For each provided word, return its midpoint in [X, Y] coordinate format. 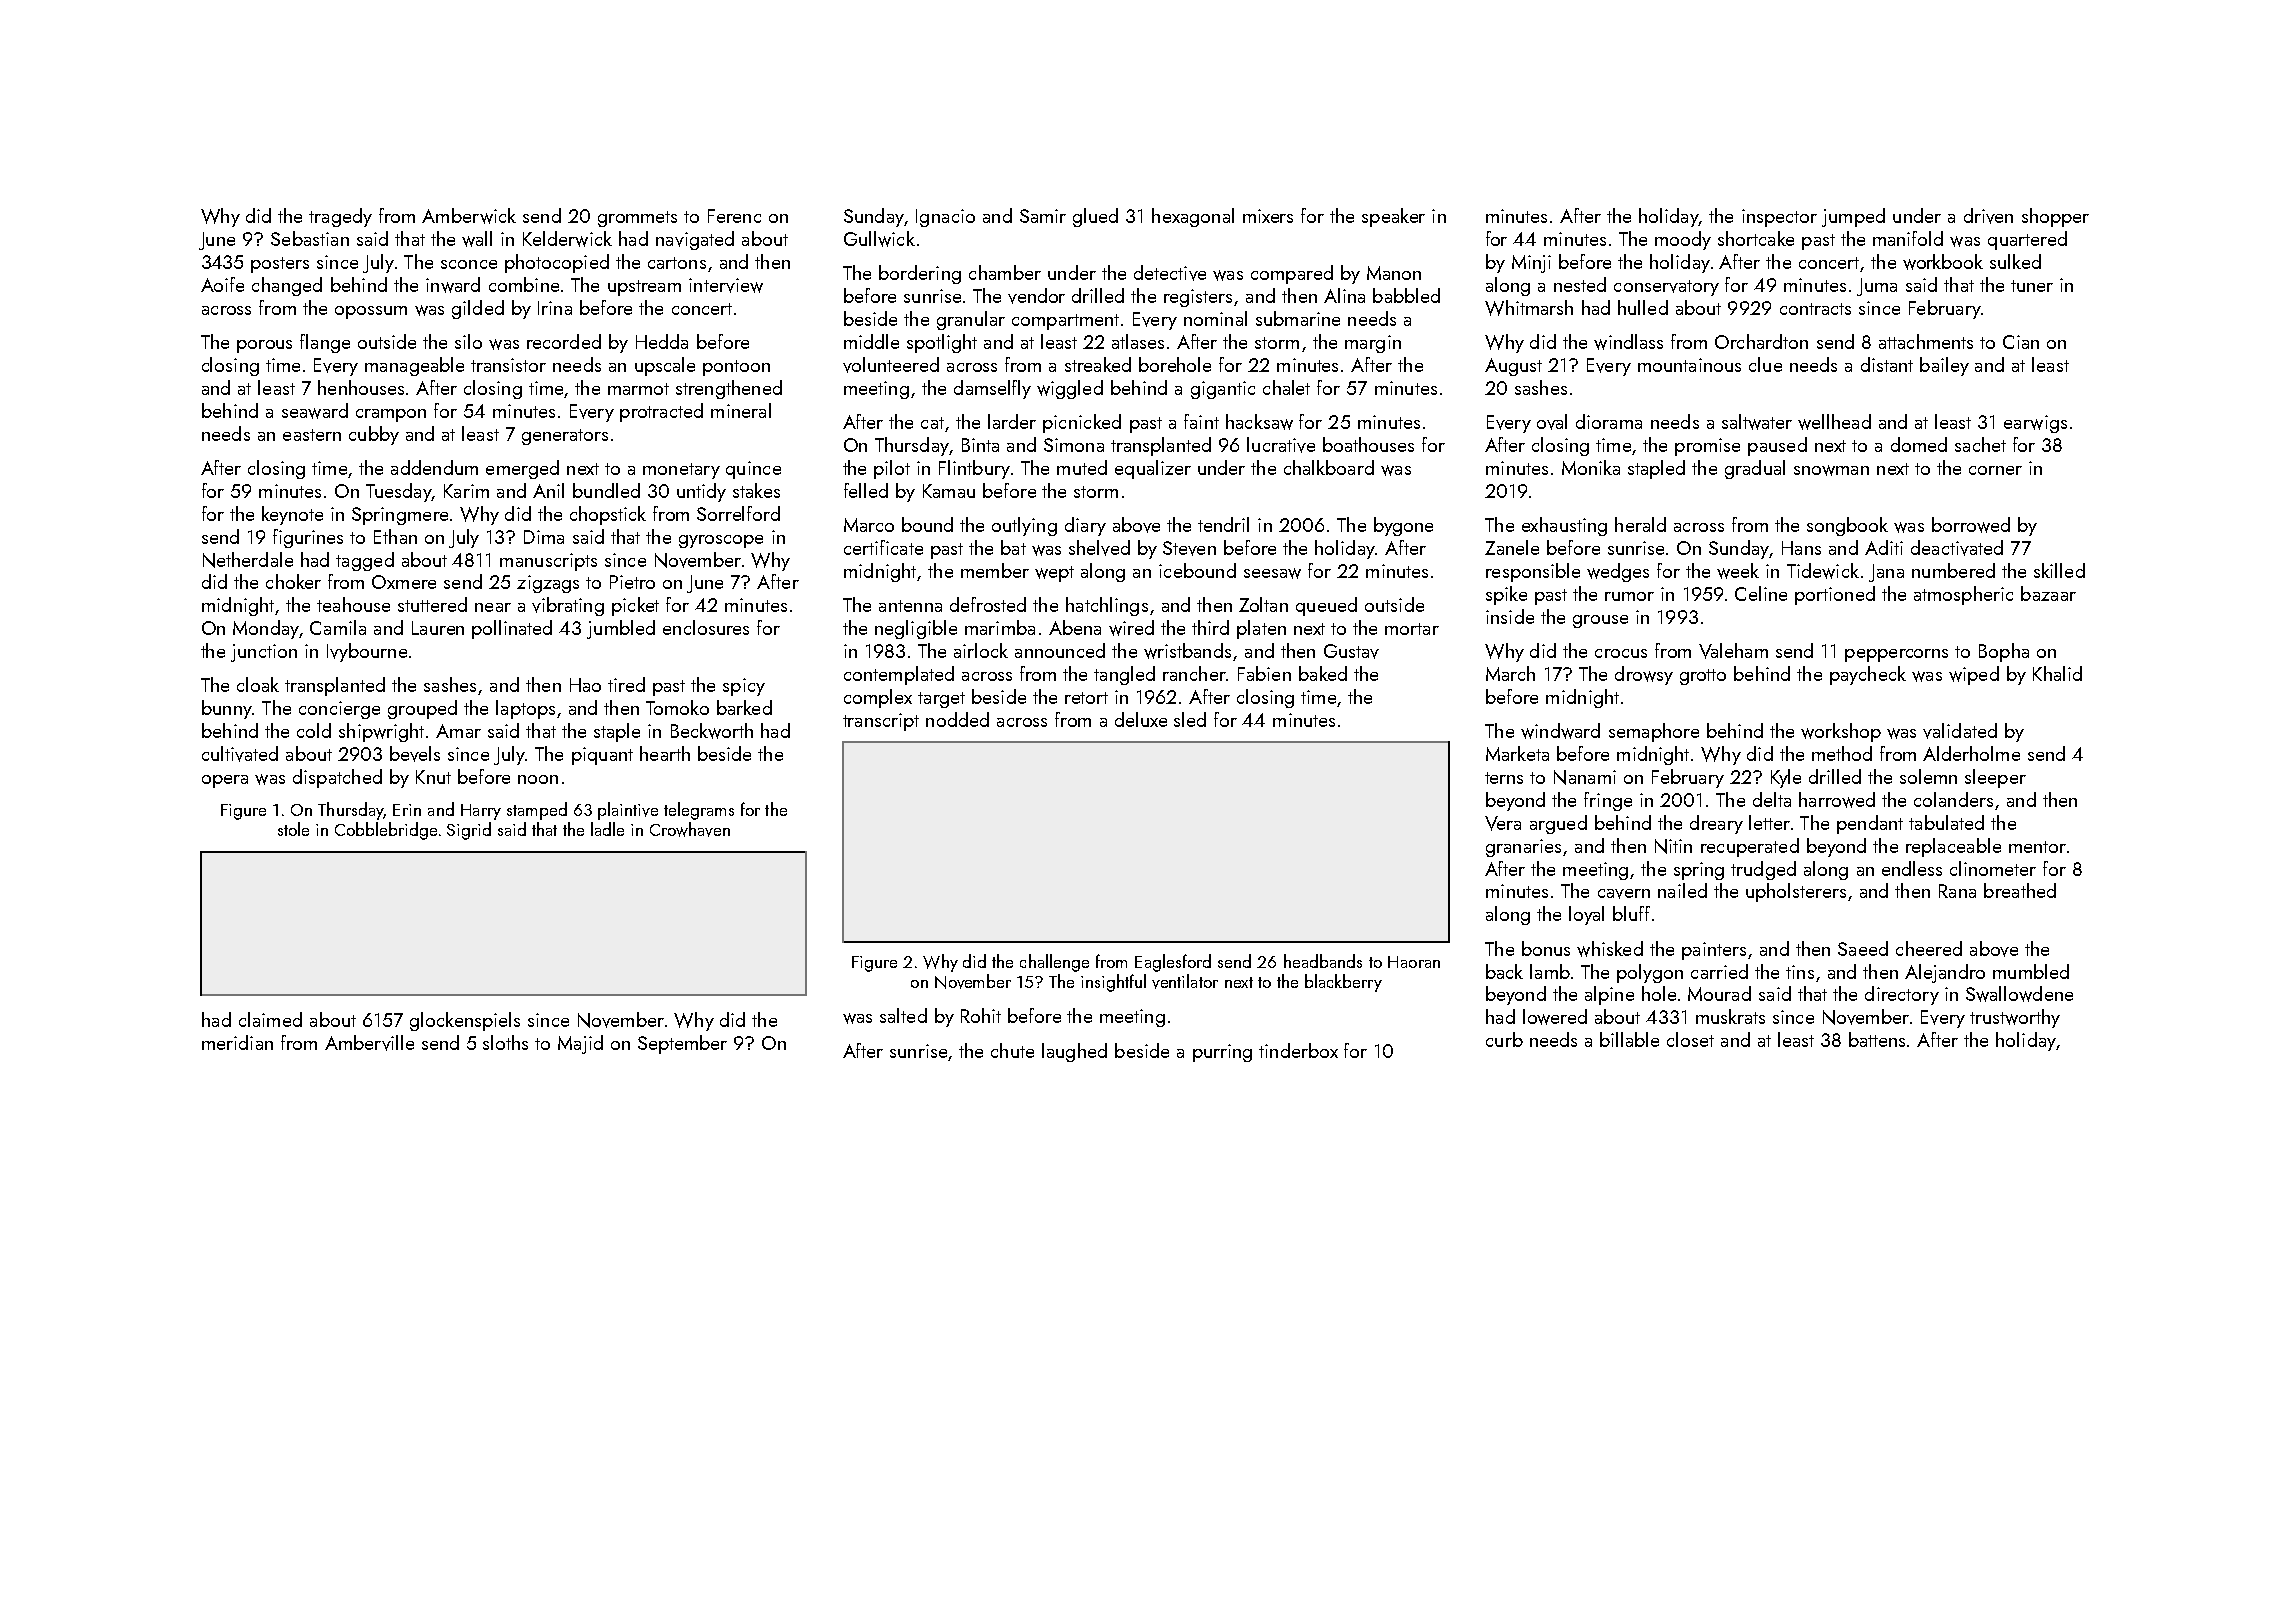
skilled [2059, 570]
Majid [580, 1044]
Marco [869, 525]
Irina [555, 308]
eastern [312, 435]
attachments [1926, 341]
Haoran [1414, 962]
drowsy [1644, 675]
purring [1222, 1053]
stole [293, 829]
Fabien [1264, 673]
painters [1714, 951]
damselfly [992, 389]
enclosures [706, 627]
